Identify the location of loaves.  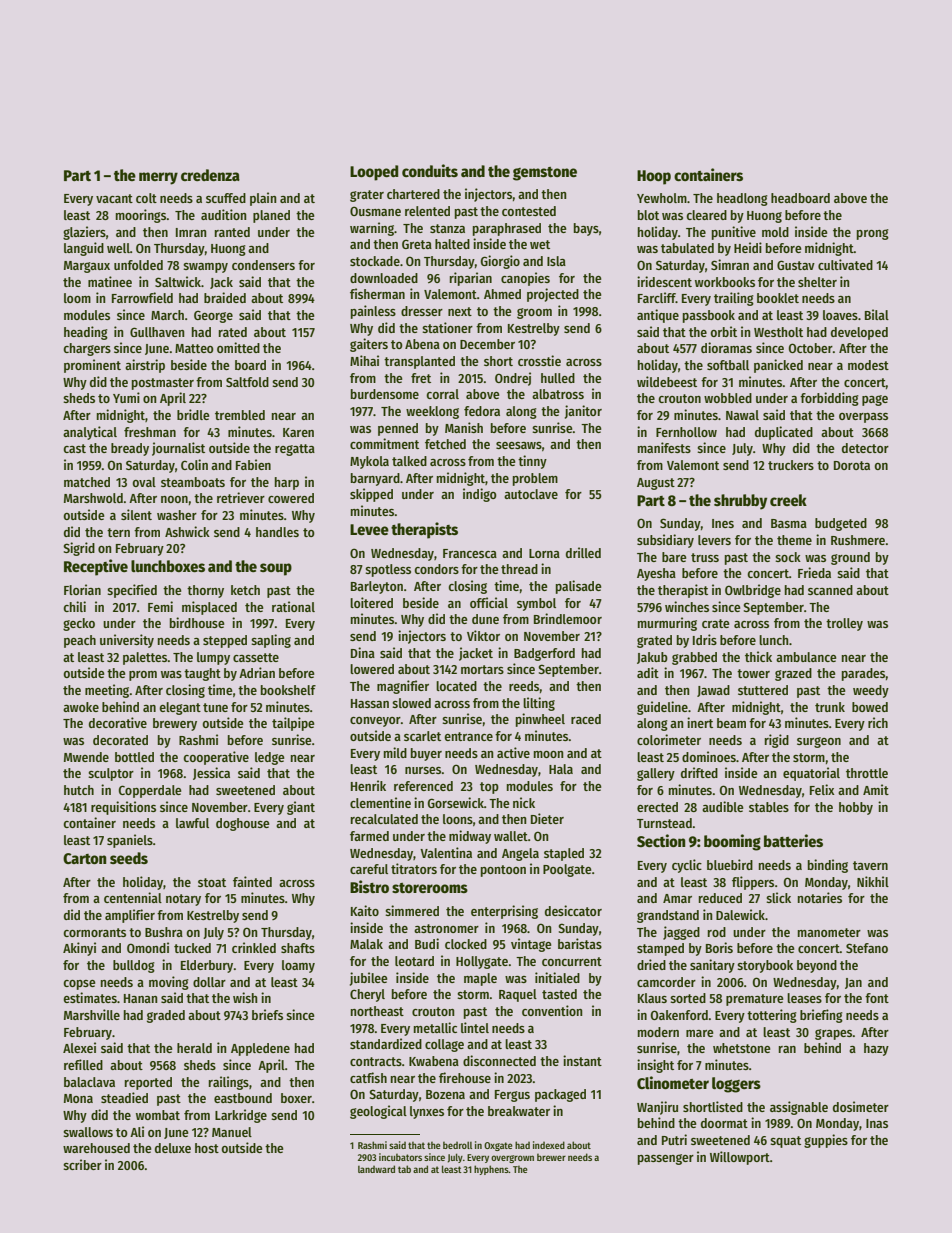
(840, 315).
